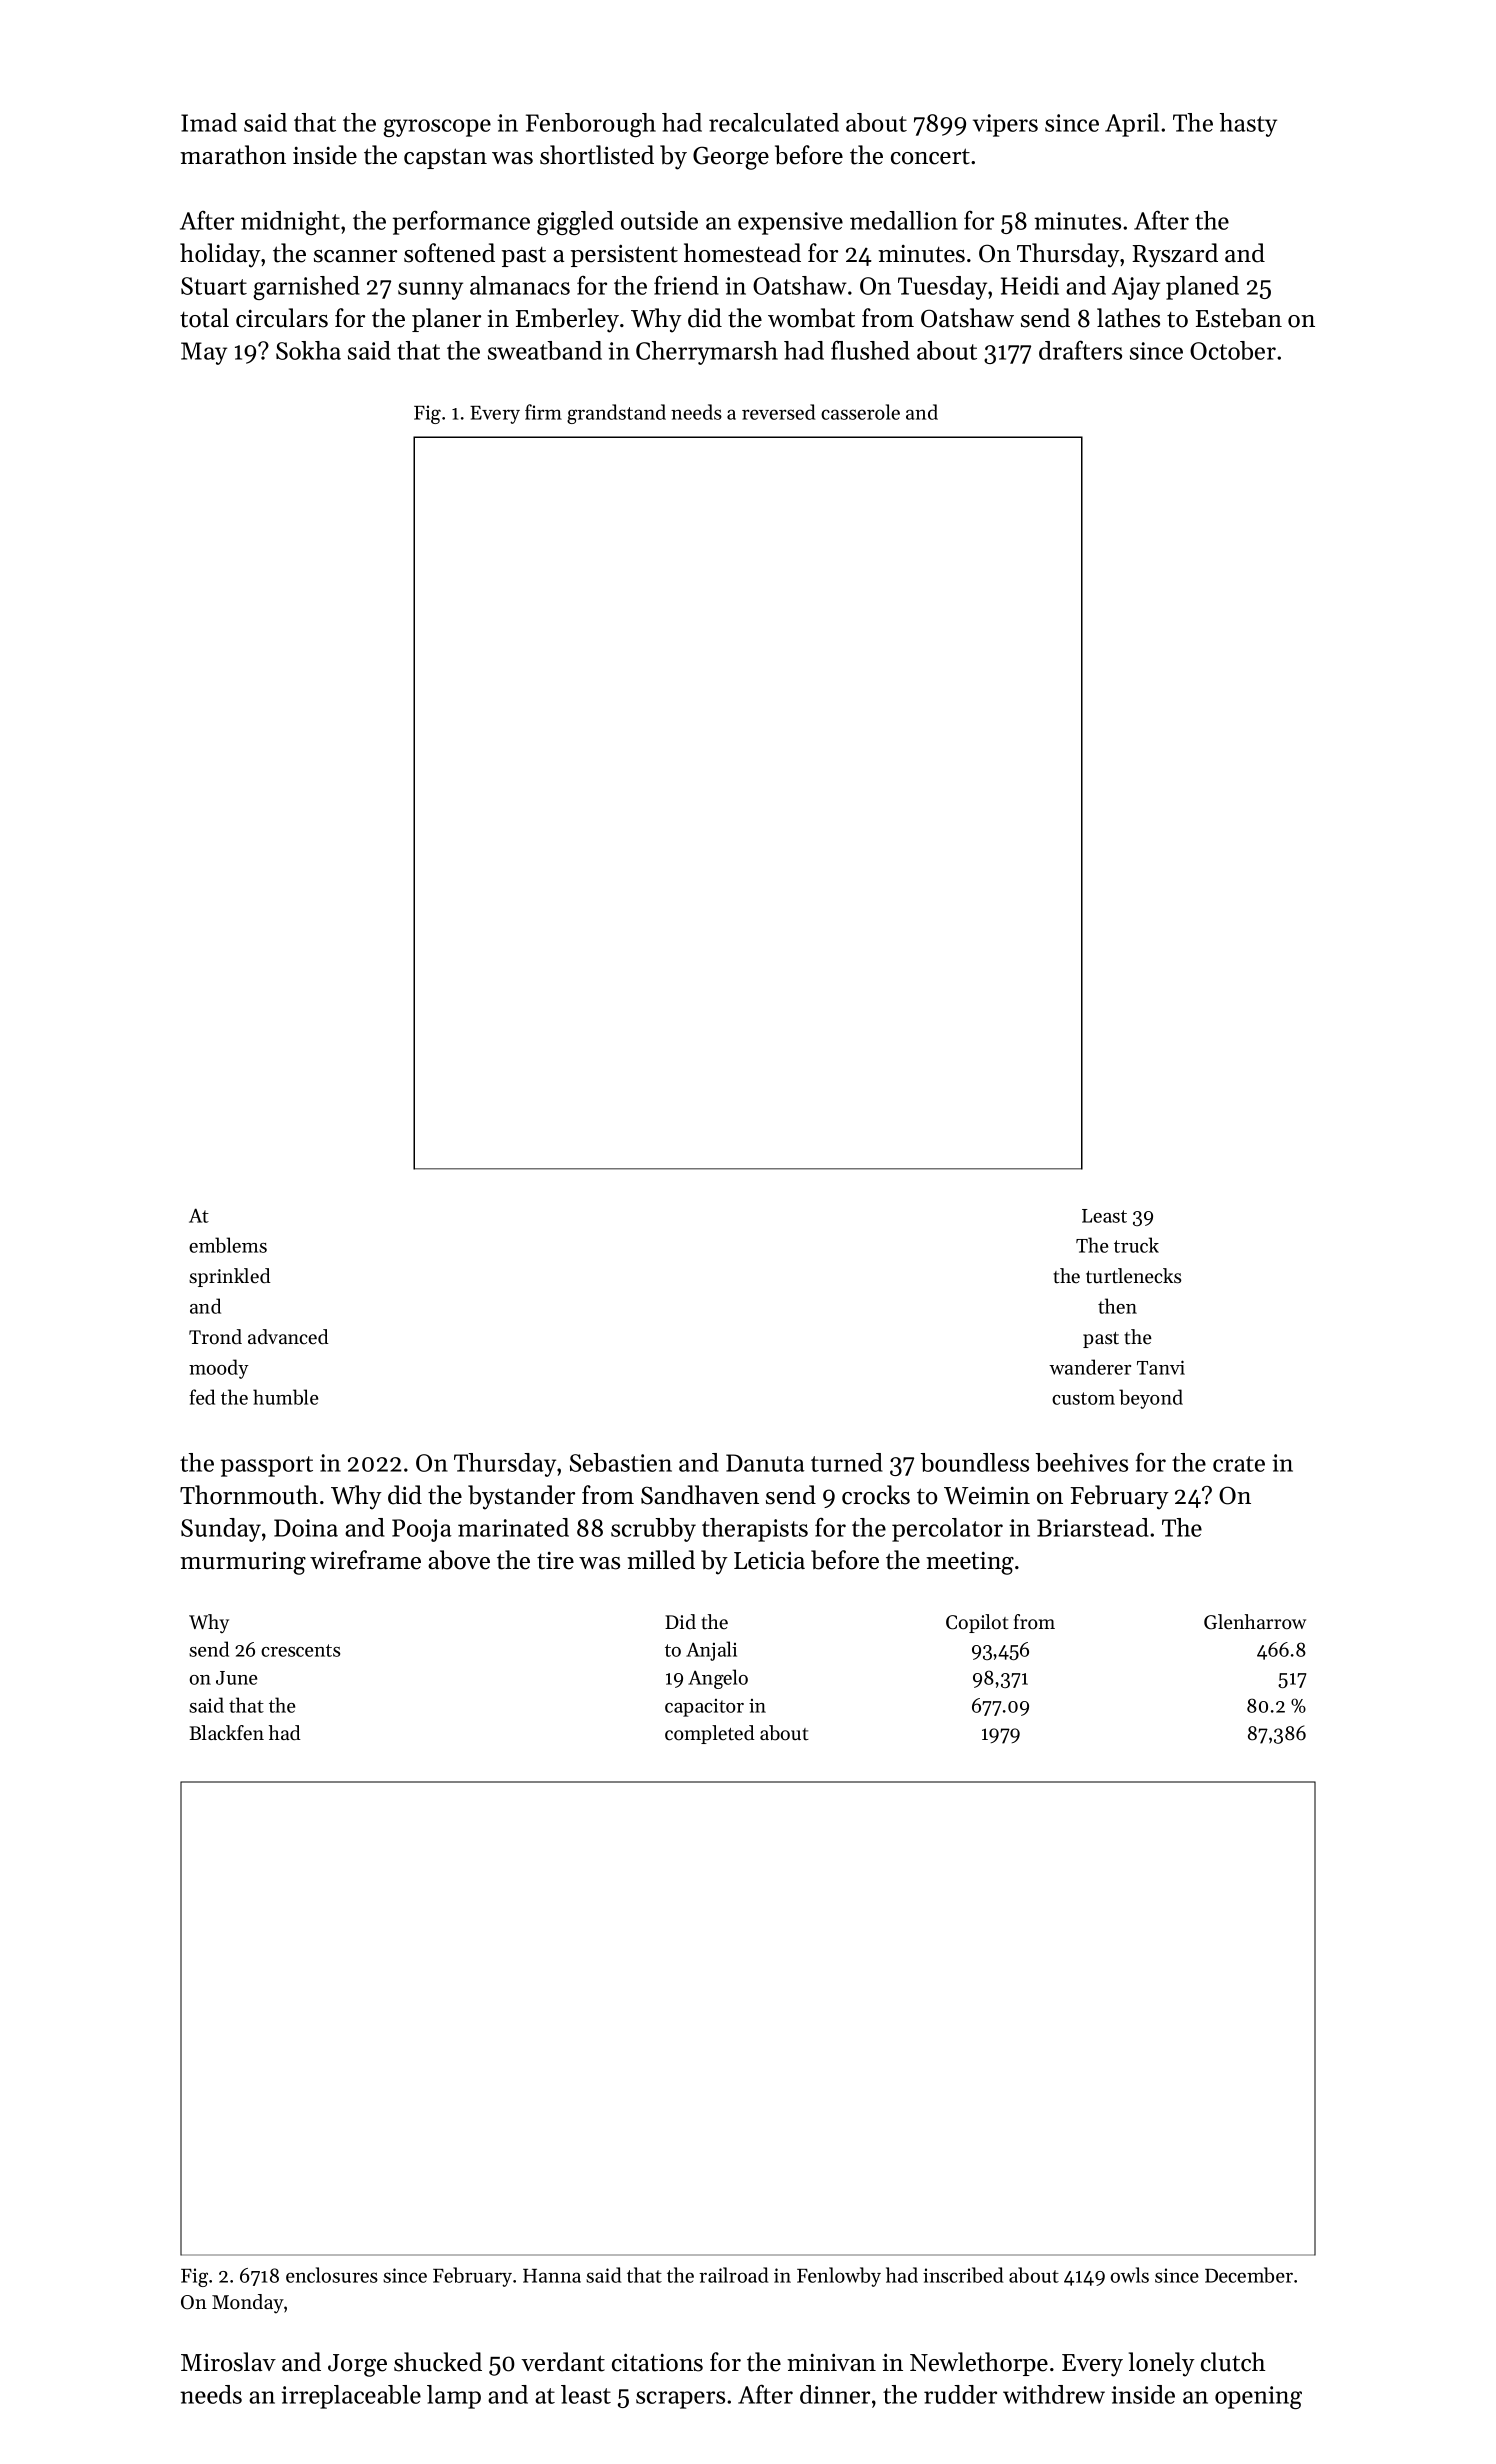 The height and width of the document is (2464, 1496). Describe the element at coordinates (555, 1561) in the document. I see `tire` at that location.
